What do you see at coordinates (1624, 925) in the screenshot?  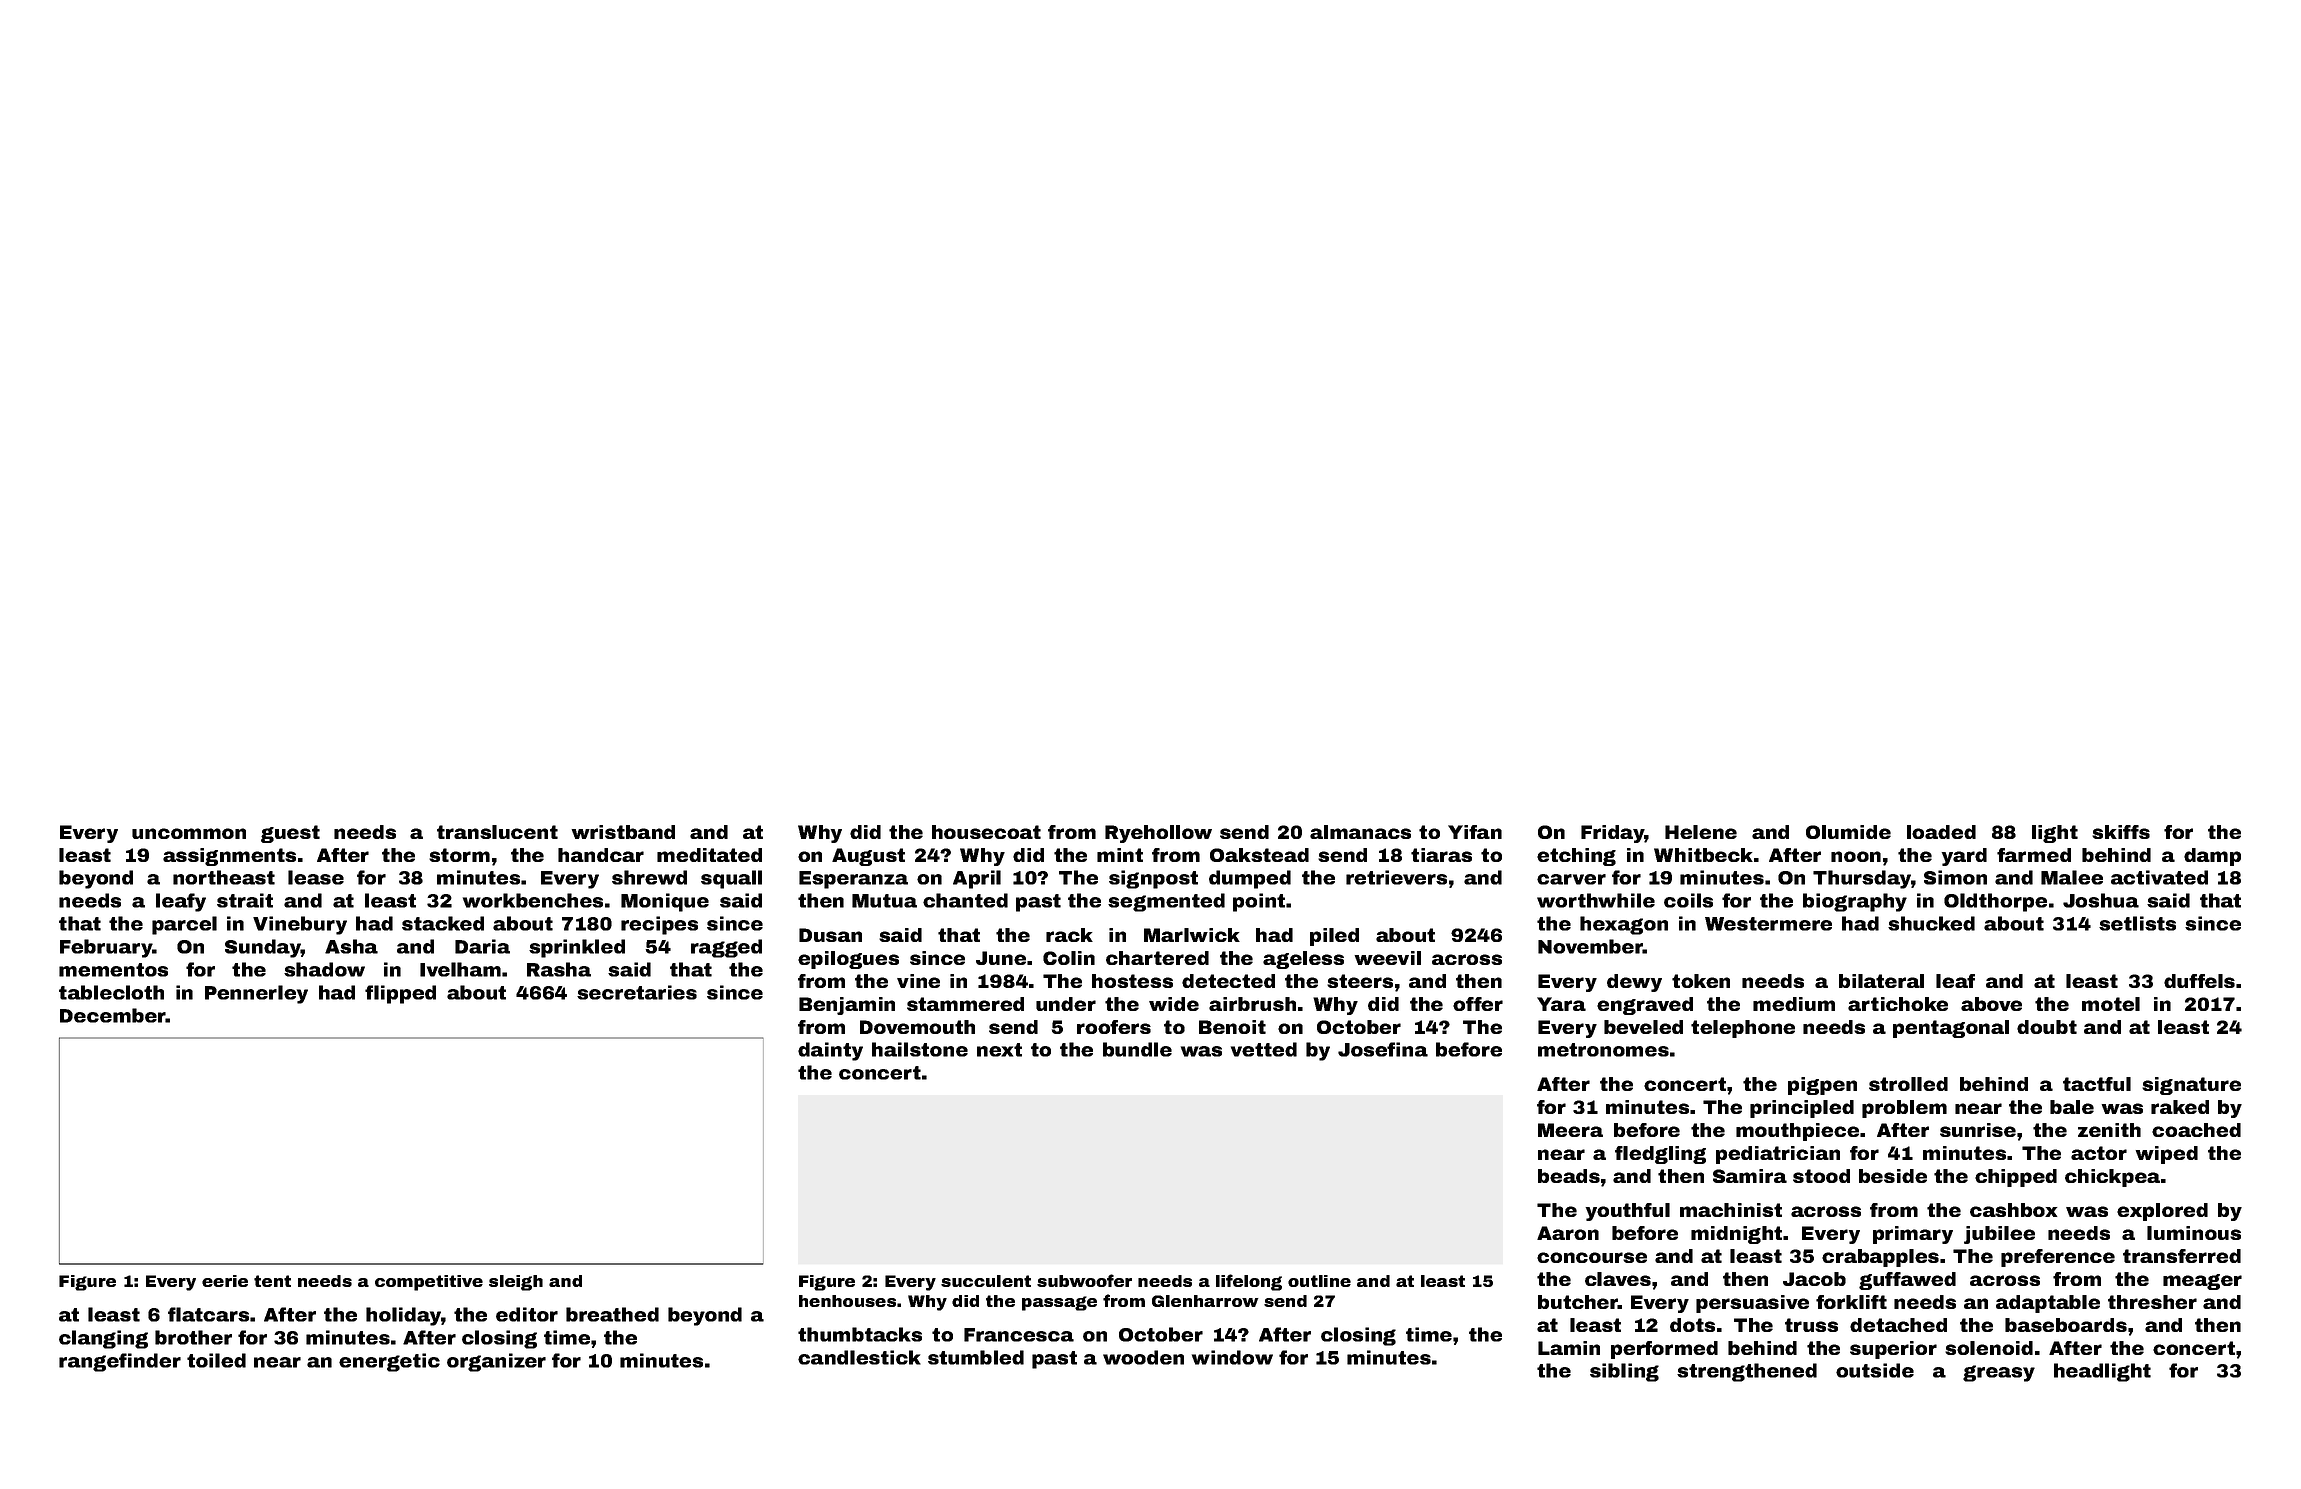 I see `hexagon` at bounding box center [1624, 925].
